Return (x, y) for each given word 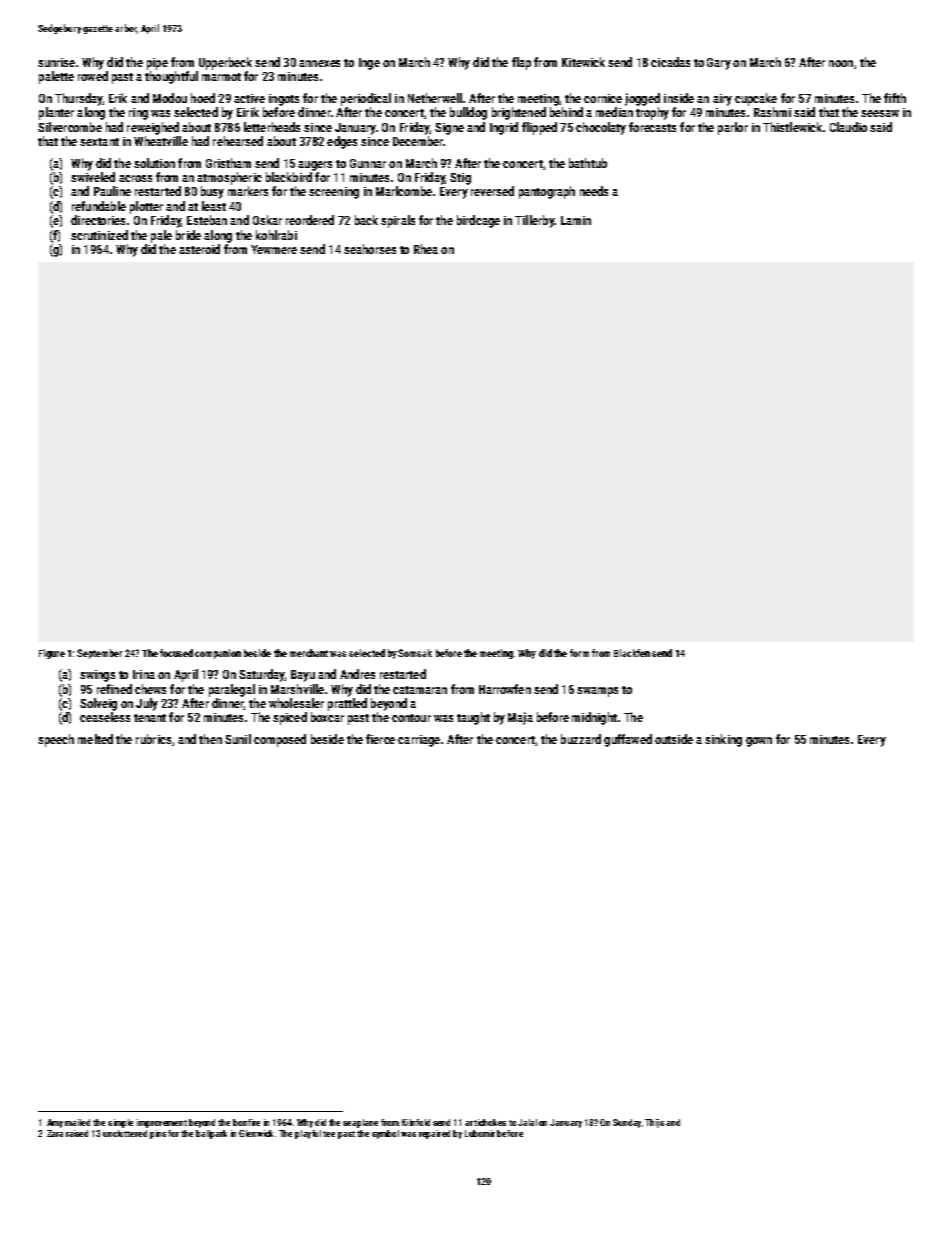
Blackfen (632, 653)
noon (841, 63)
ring (138, 114)
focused (176, 653)
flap (521, 63)
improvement (162, 1123)
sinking (723, 740)
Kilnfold (416, 1122)
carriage (419, 741)
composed (280, 740)
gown (759, 742)
